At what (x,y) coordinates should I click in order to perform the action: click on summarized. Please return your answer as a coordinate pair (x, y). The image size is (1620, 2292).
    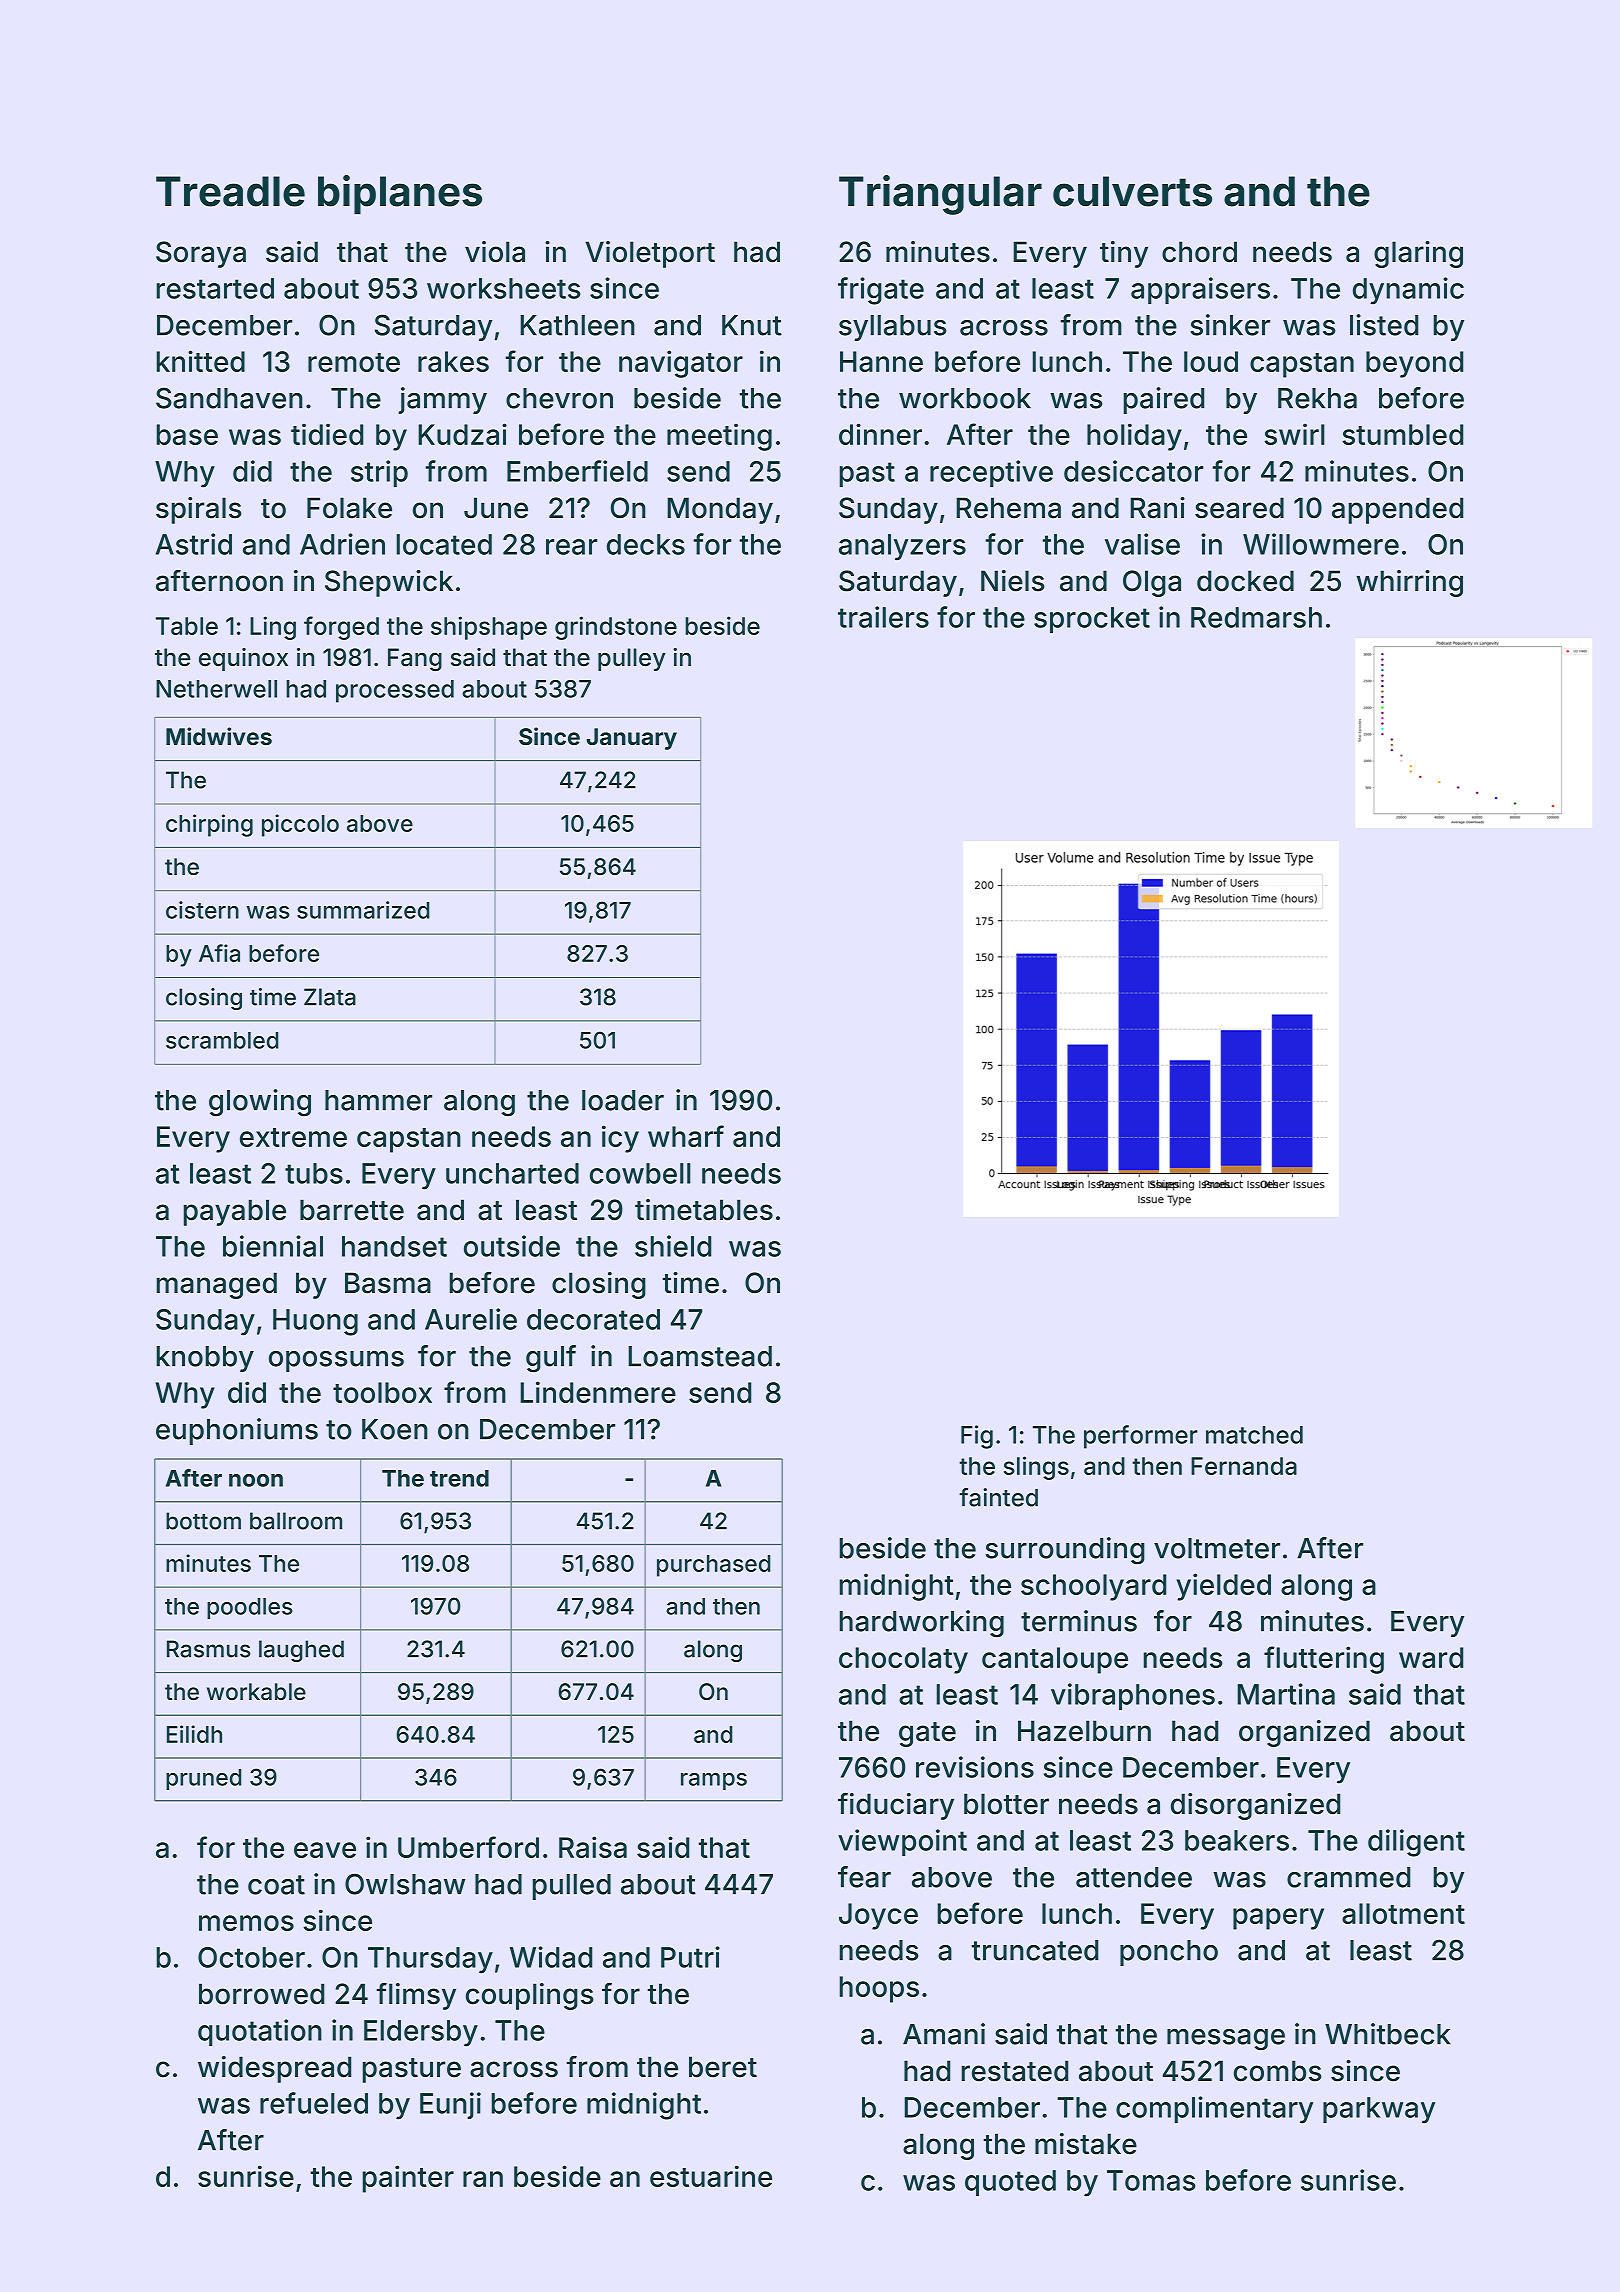
    Looking at the image, I should click on (363, 910).
